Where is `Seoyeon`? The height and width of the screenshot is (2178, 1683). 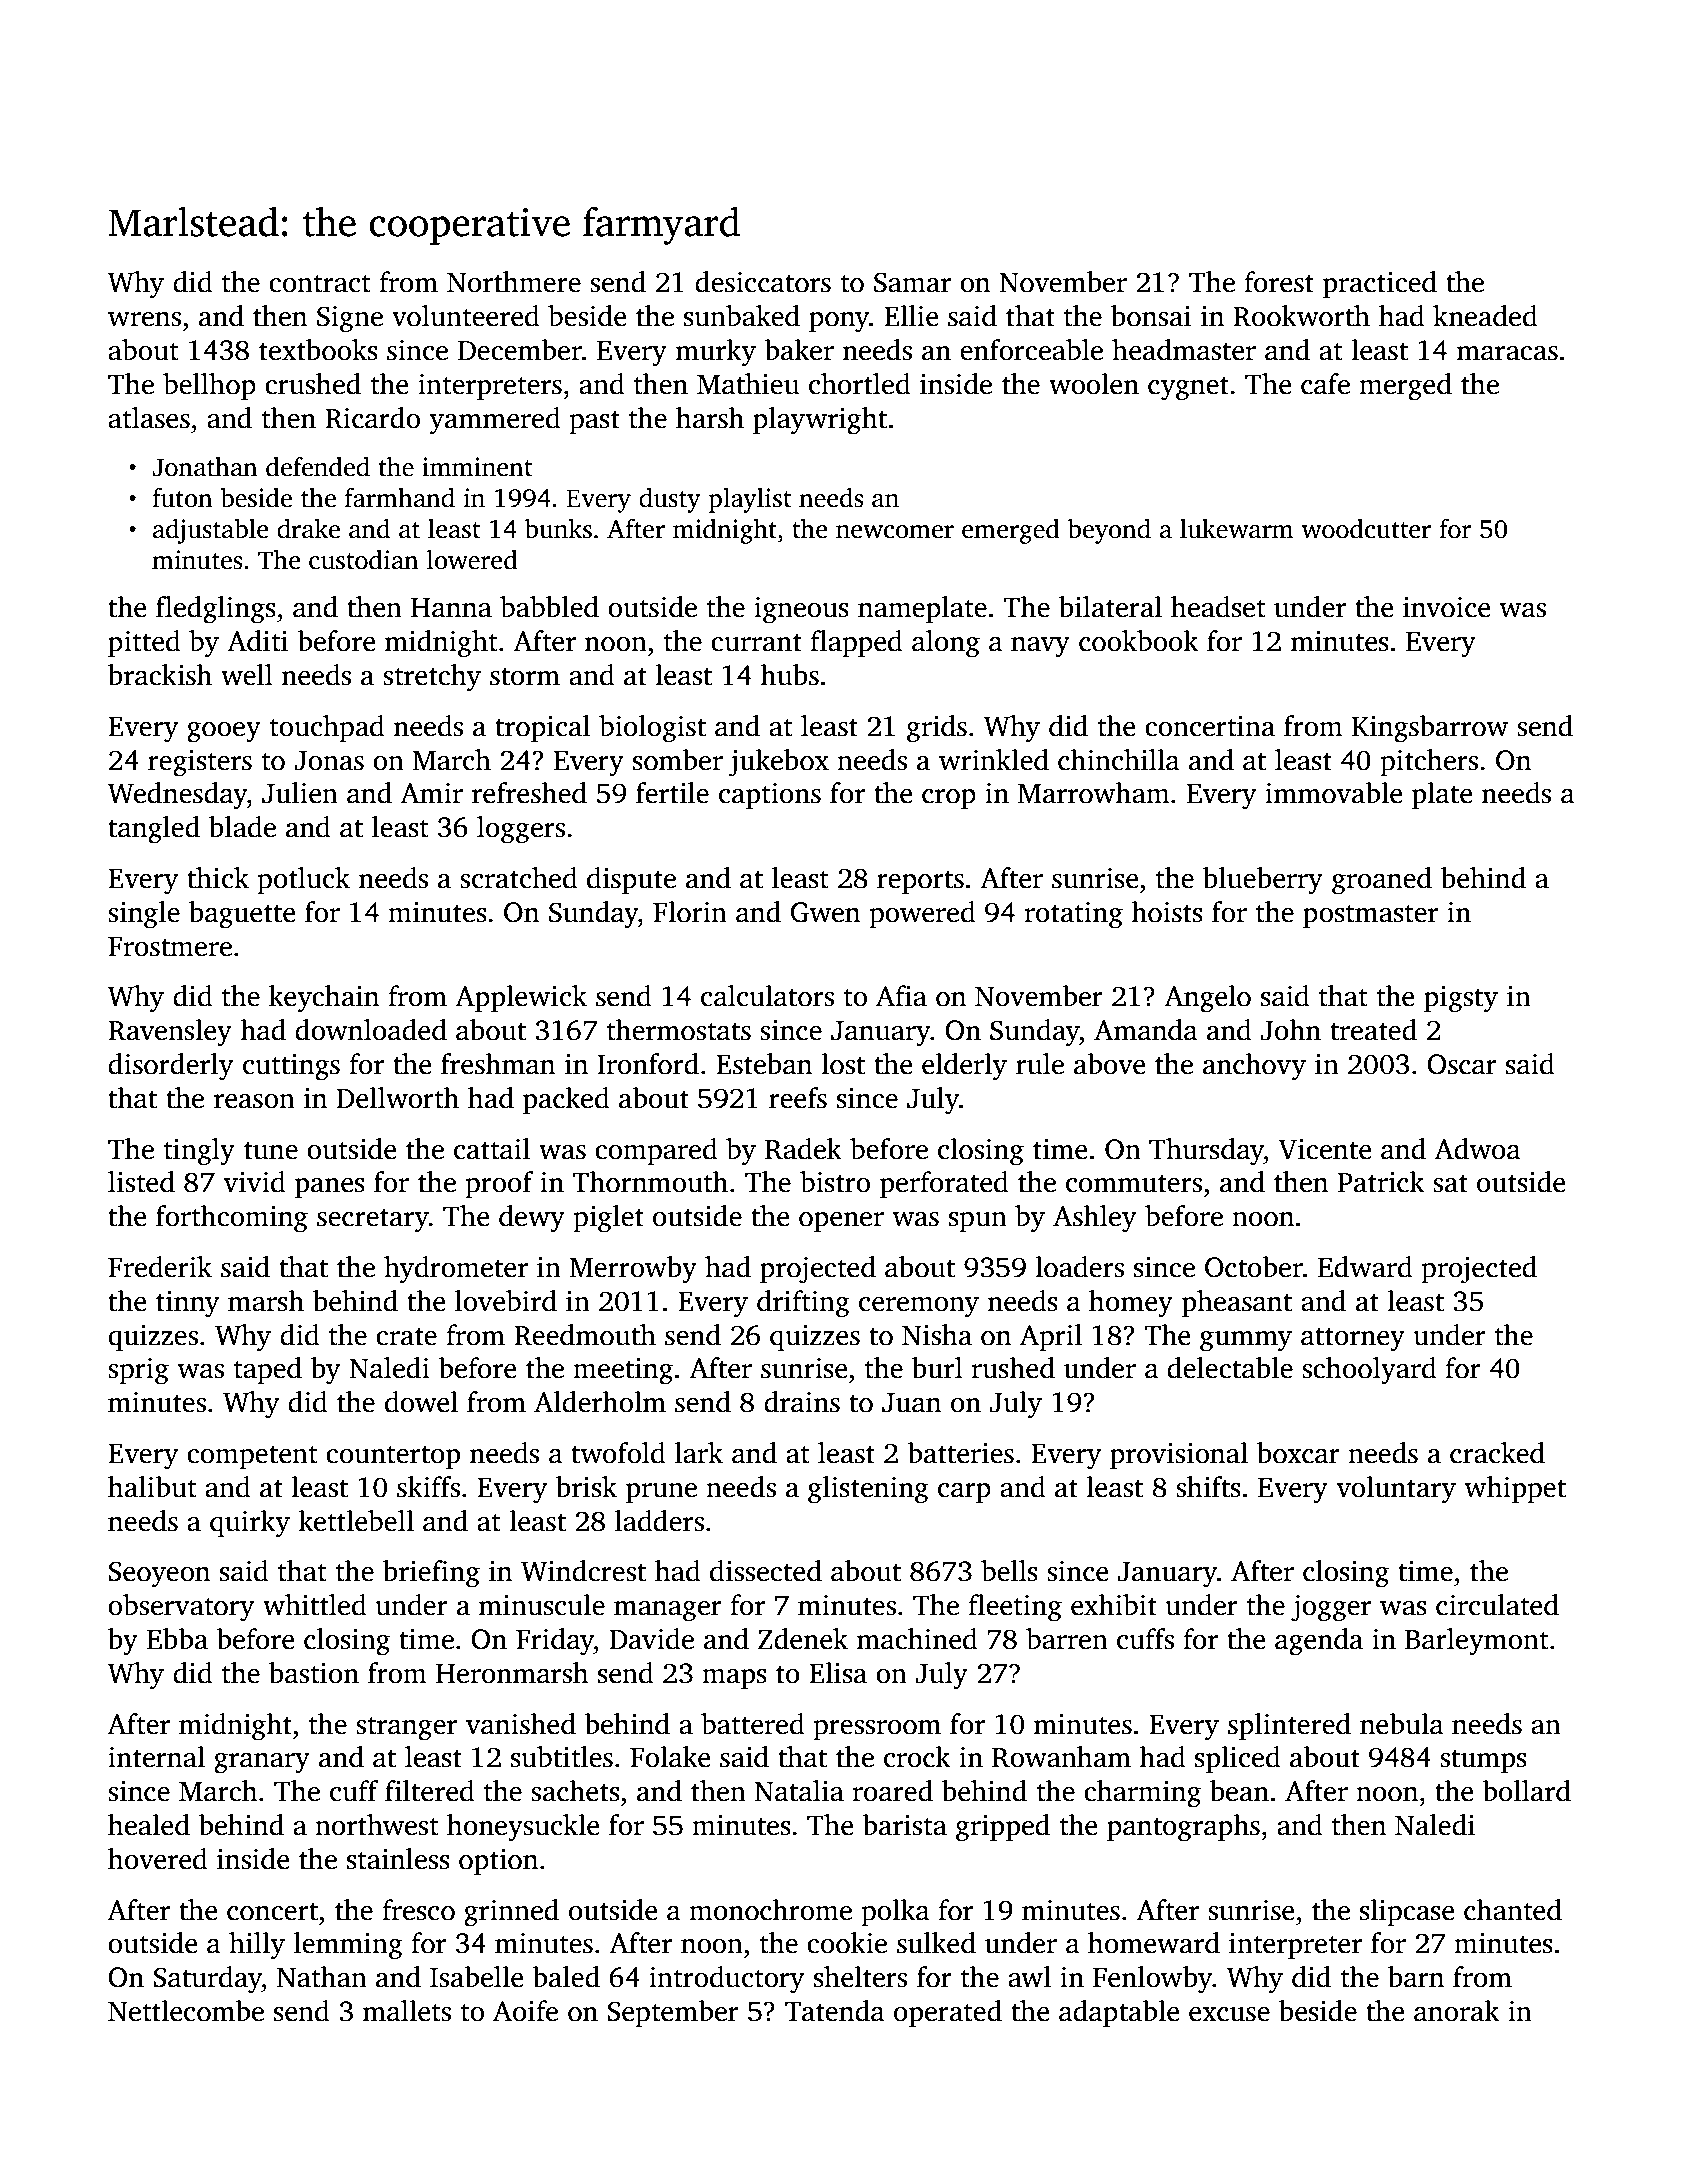 Seoyeon is located at coordinates (159, 1574).
